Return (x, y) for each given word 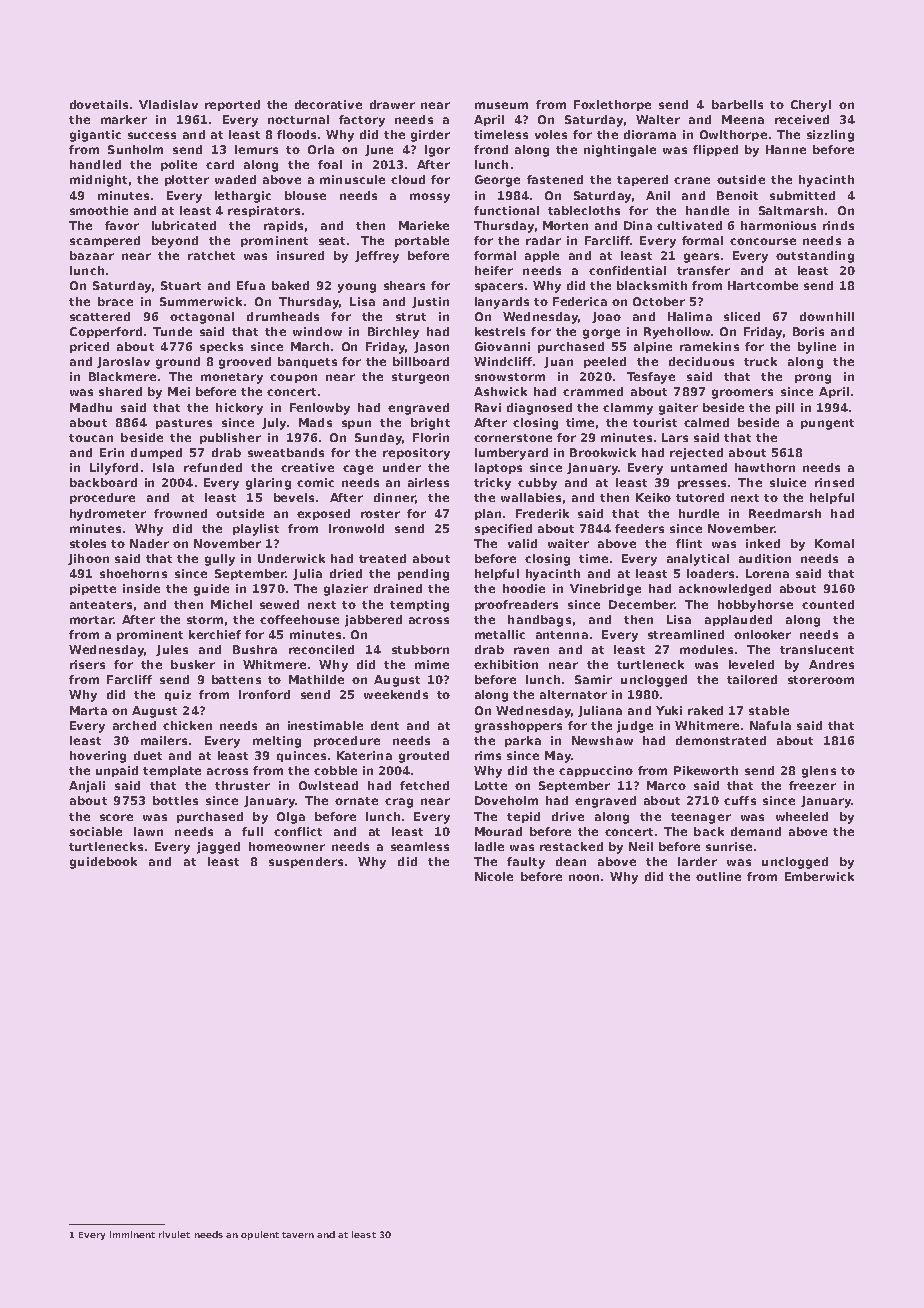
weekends (396, 694)
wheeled (802, 816)
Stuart (181, 285)
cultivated (689, 225)
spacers (499, 287)
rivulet (174, 1234)
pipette (93, 589)
